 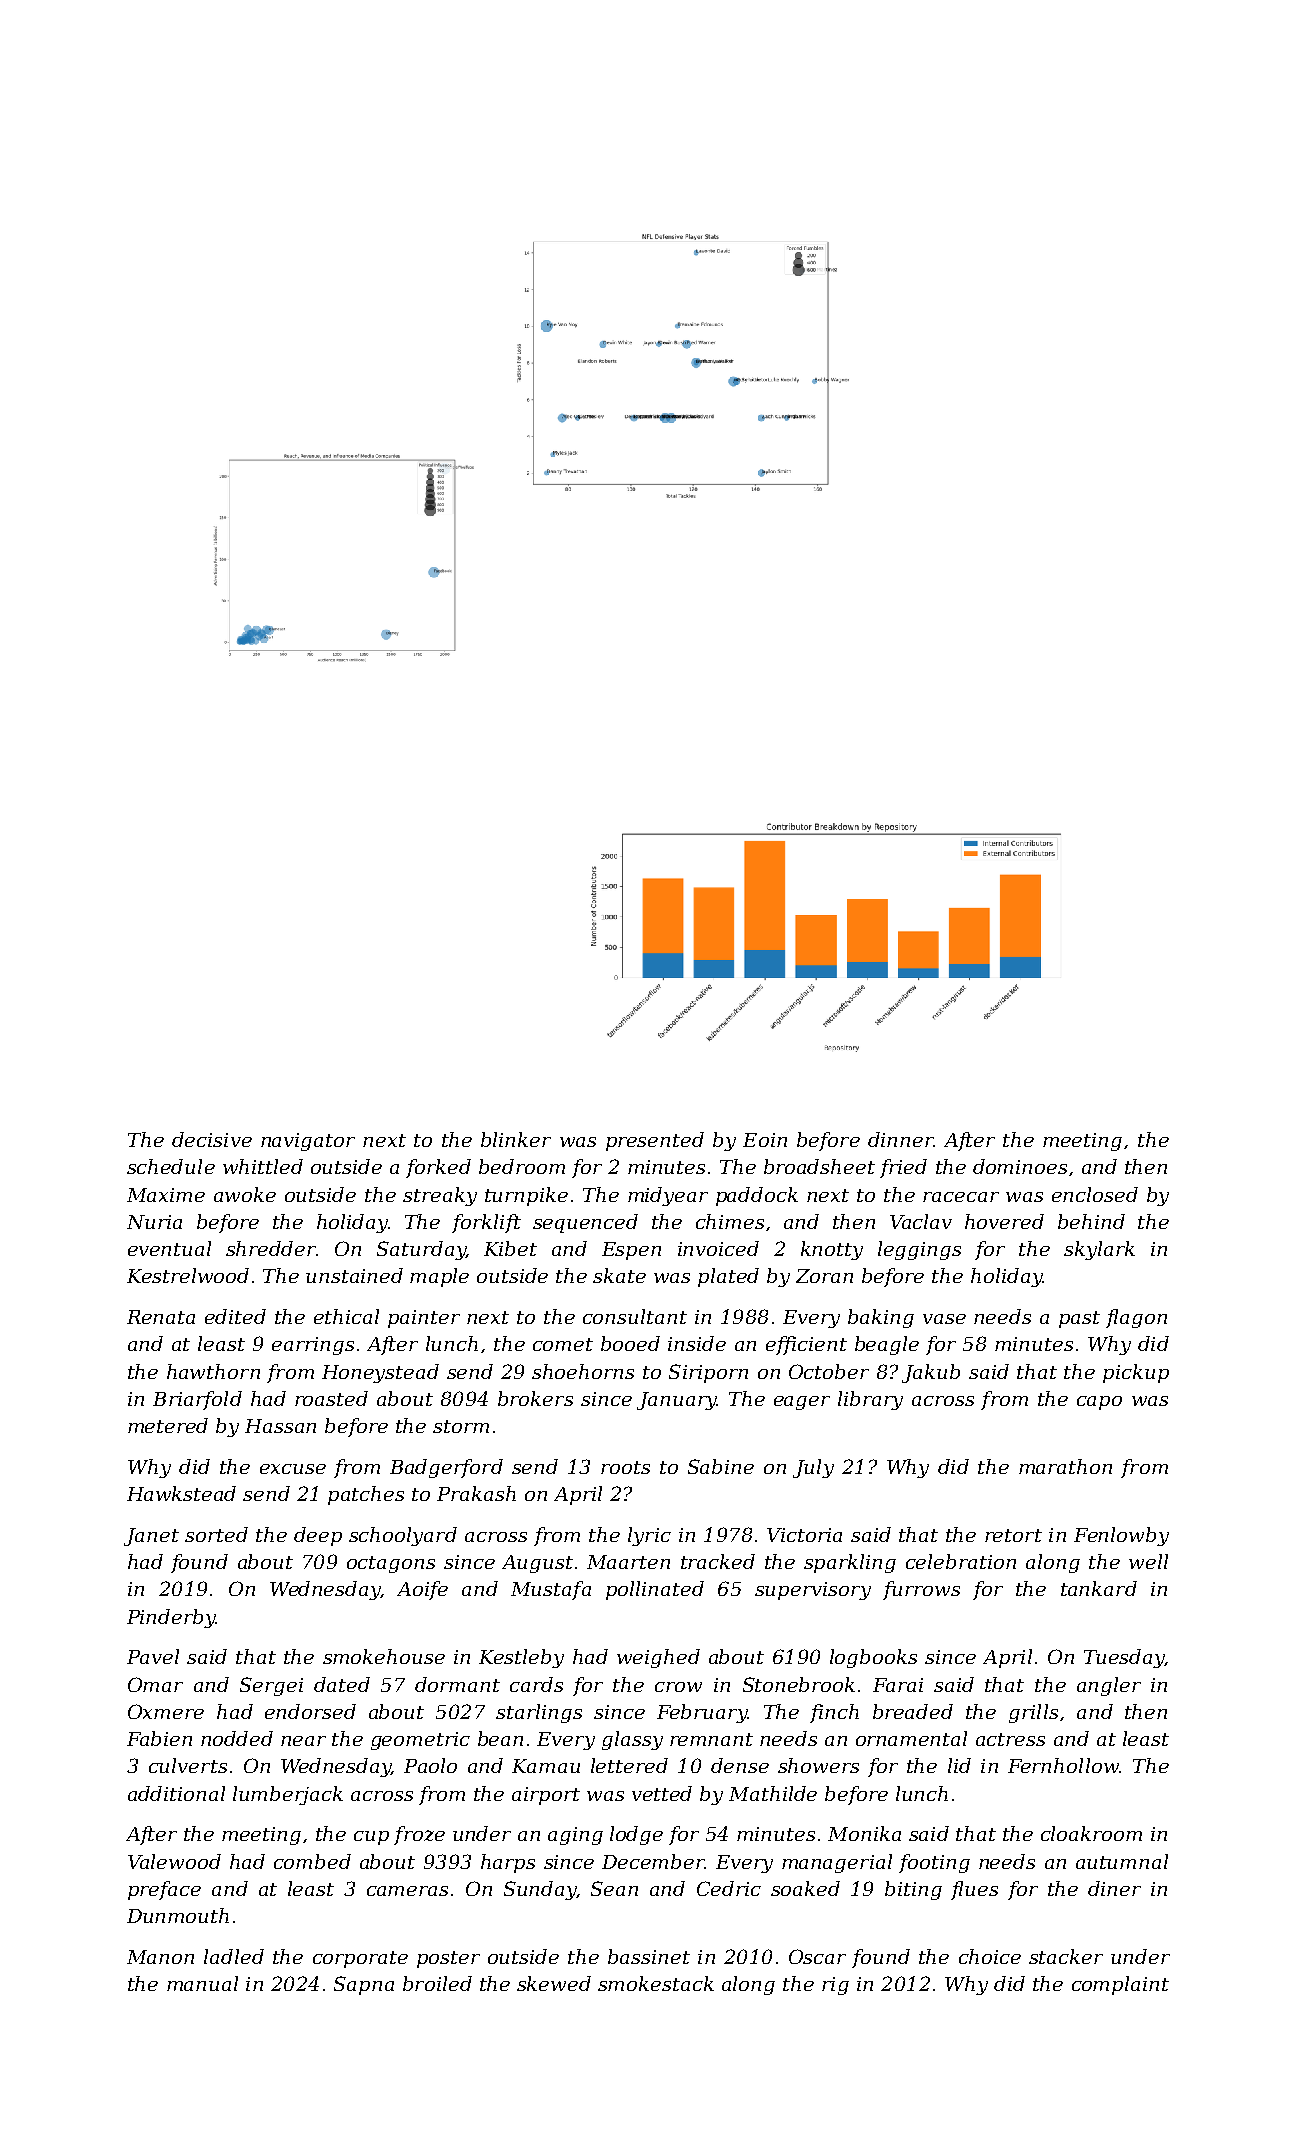 I want to click on octagons, so click(x=391, y=1564).
